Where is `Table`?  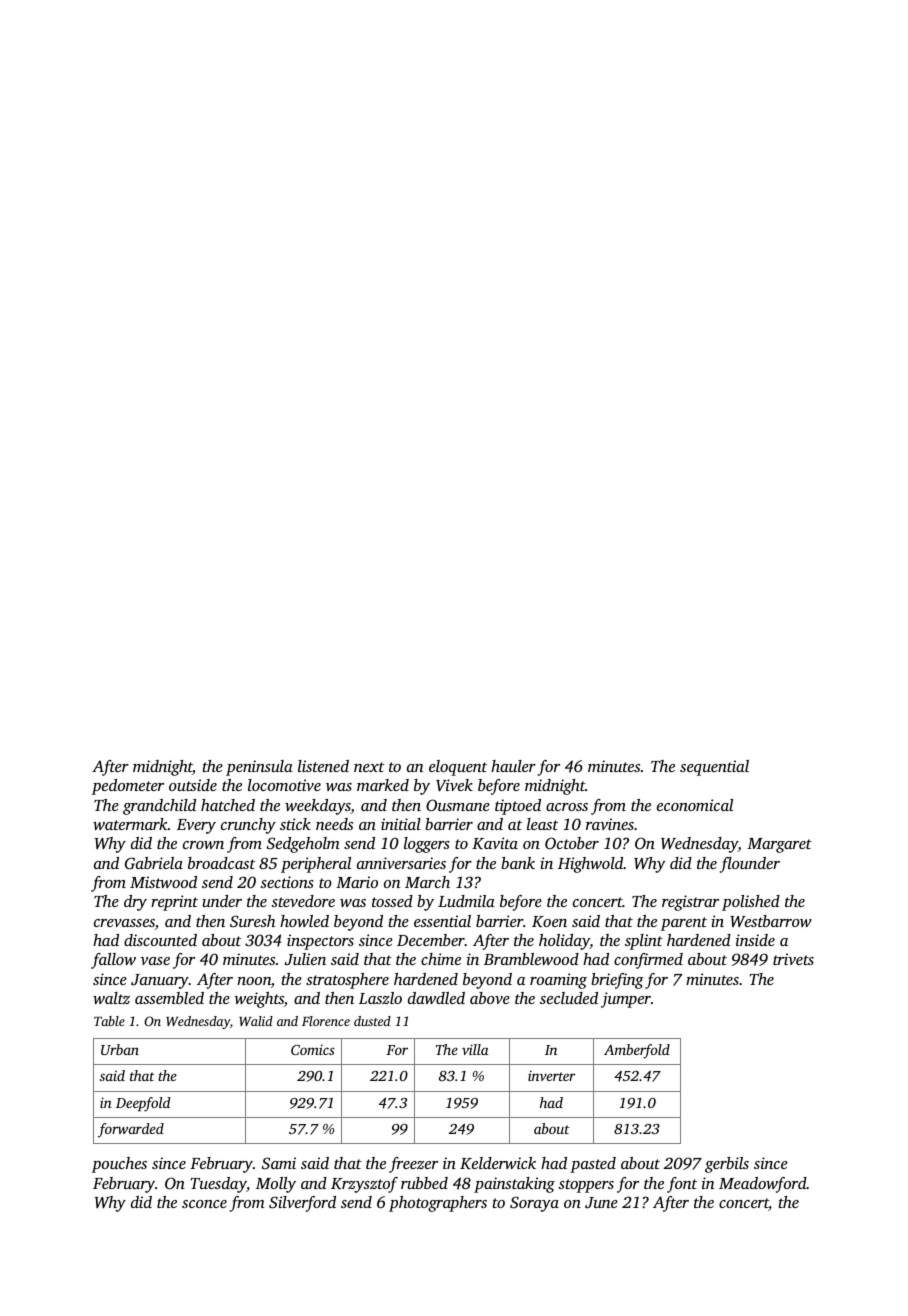 Table is located at coordinates (109, 1021).
